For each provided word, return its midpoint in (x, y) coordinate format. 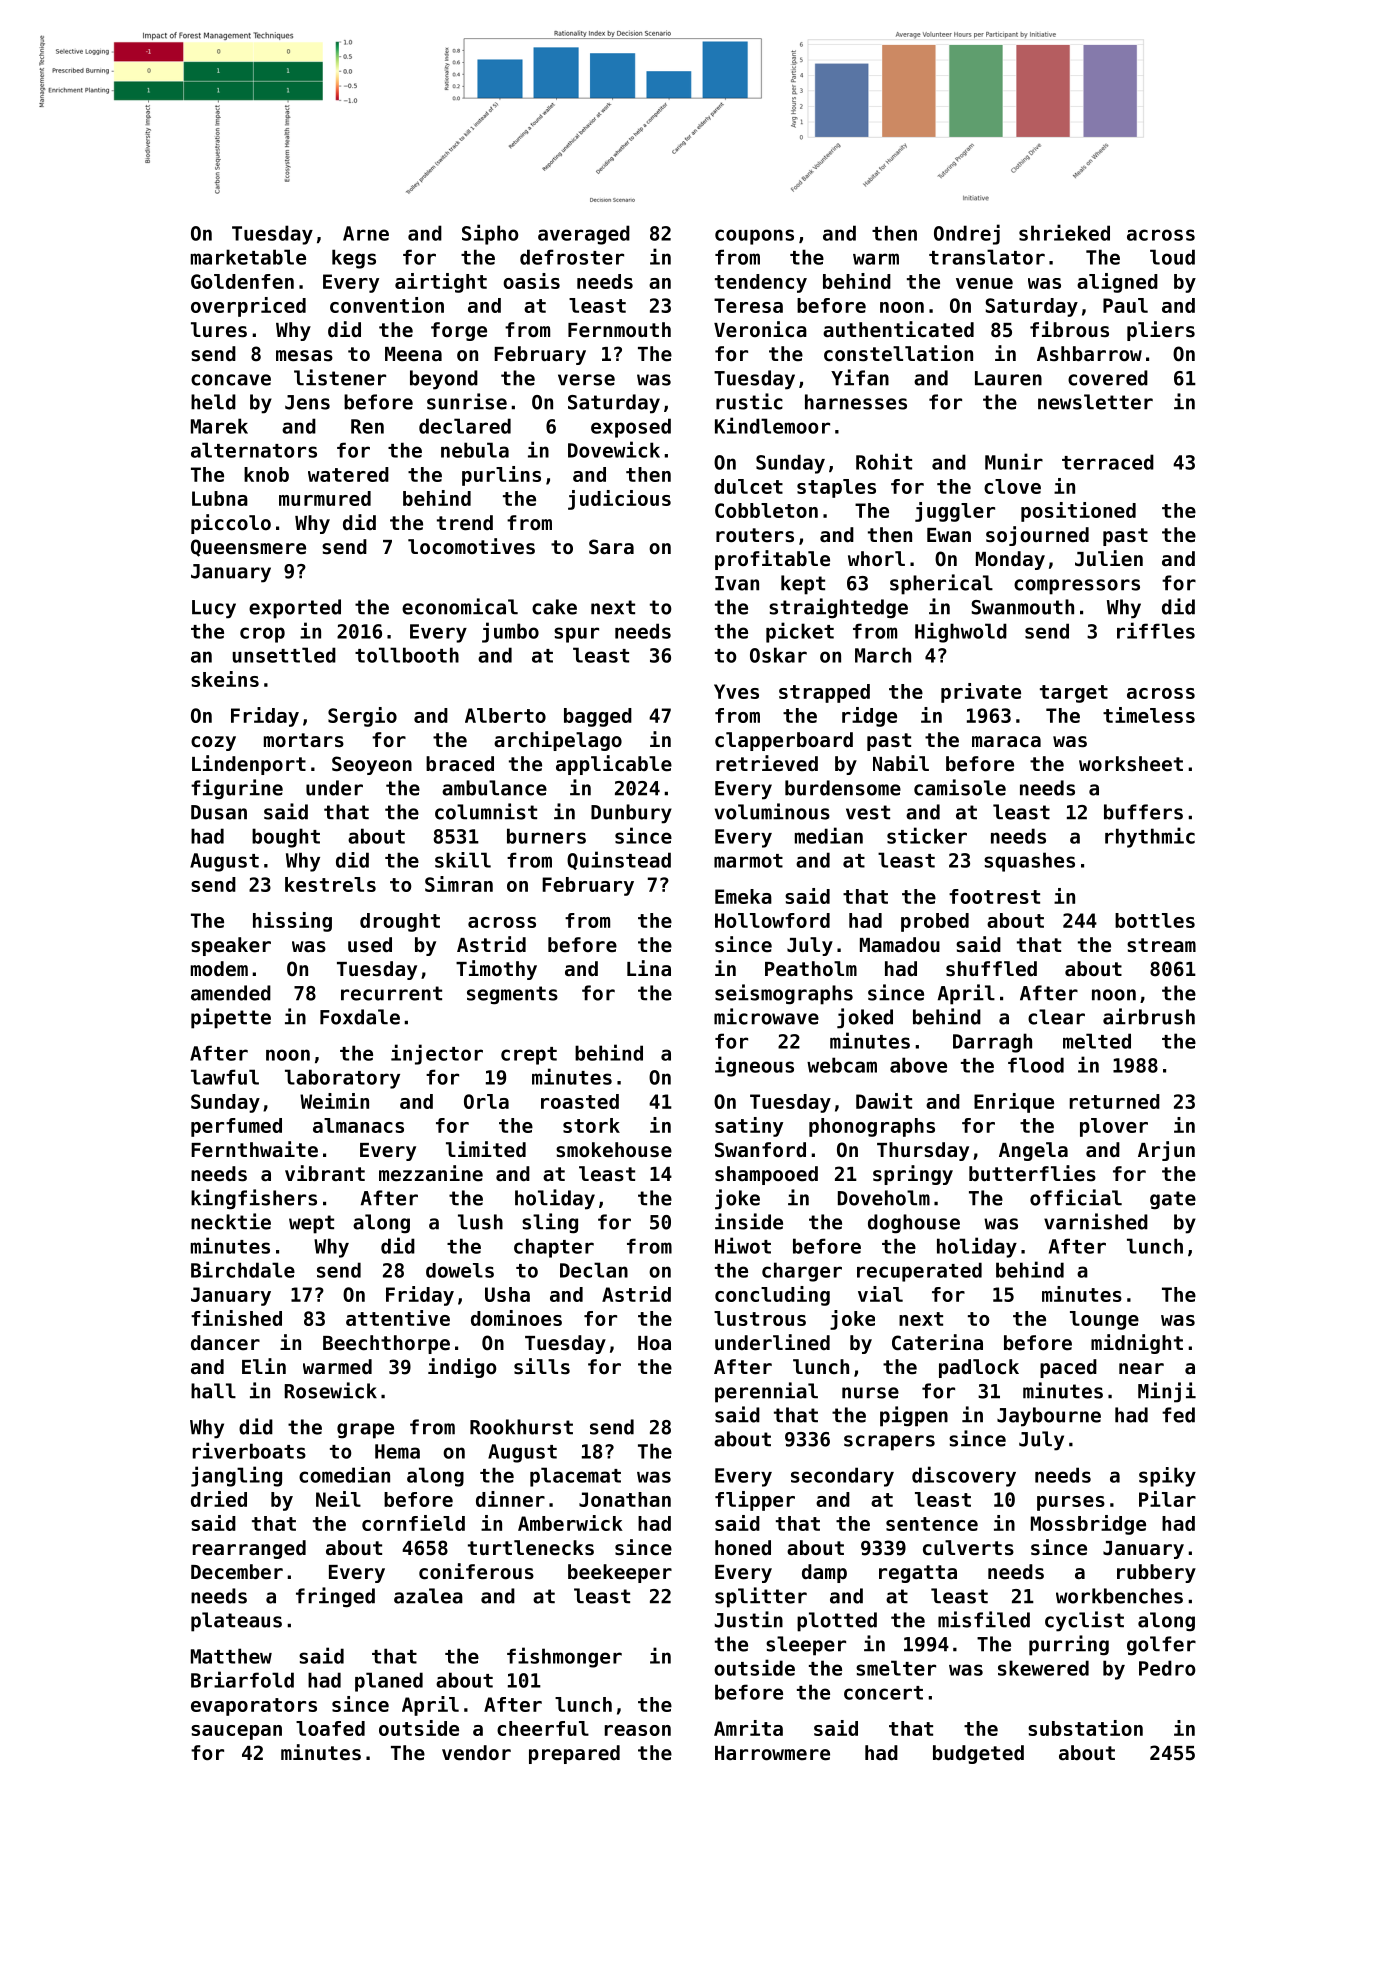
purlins (501, 476)
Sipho (490, 234)
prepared (574, 1754)
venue (984, 283)
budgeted (978, 1754)
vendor (476, 1753)
